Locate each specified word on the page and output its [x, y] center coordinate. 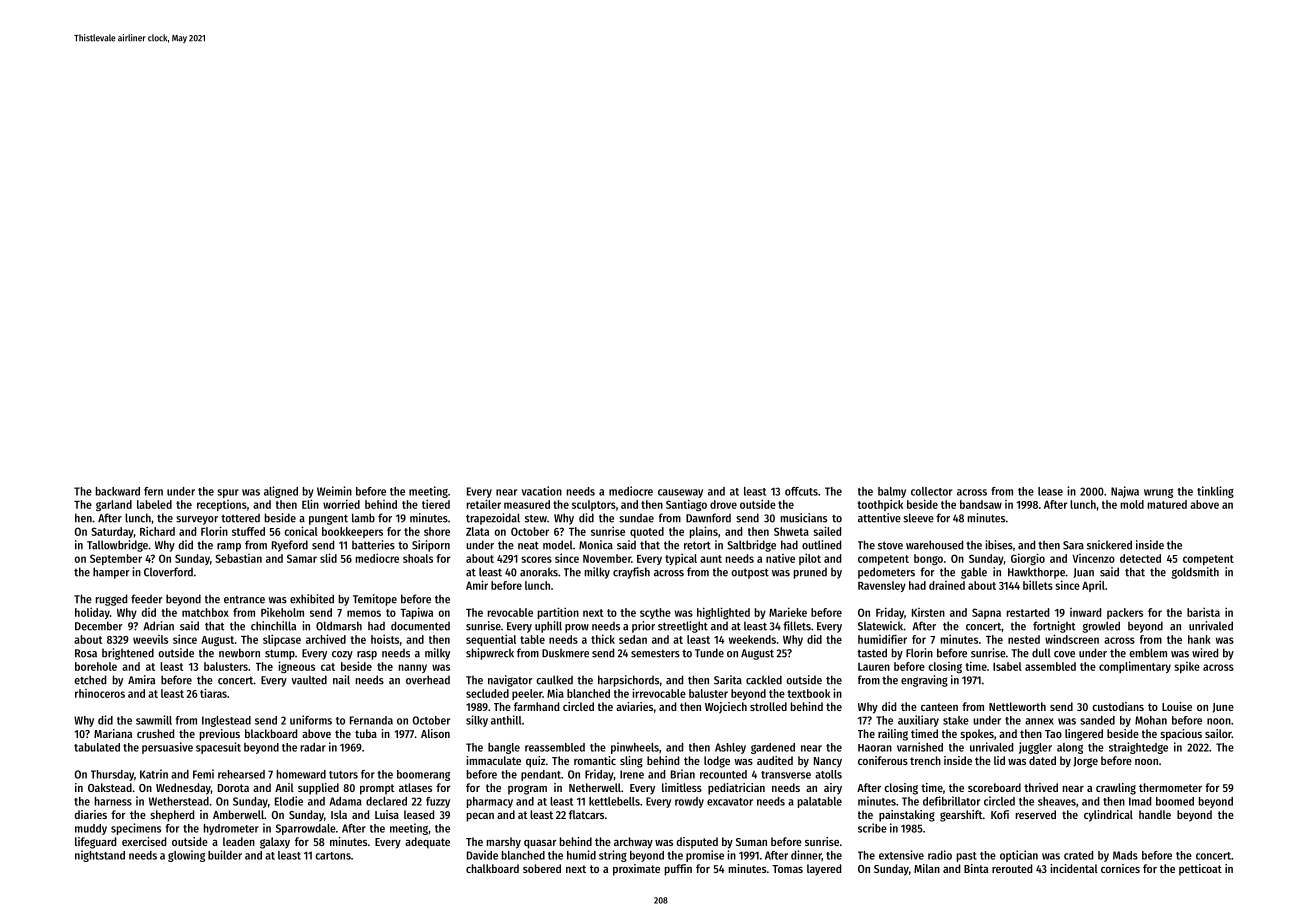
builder [225, 855]
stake [956, 720]
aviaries [634, 706]
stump [280, 654]
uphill [548, 627]
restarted [1028, 612]
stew [536, 518]
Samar [302, 558]
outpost [750, 573]
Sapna [986, 613]
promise [705, 856]
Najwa [1125, 492]
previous [220, 735]
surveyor [197, 520]
